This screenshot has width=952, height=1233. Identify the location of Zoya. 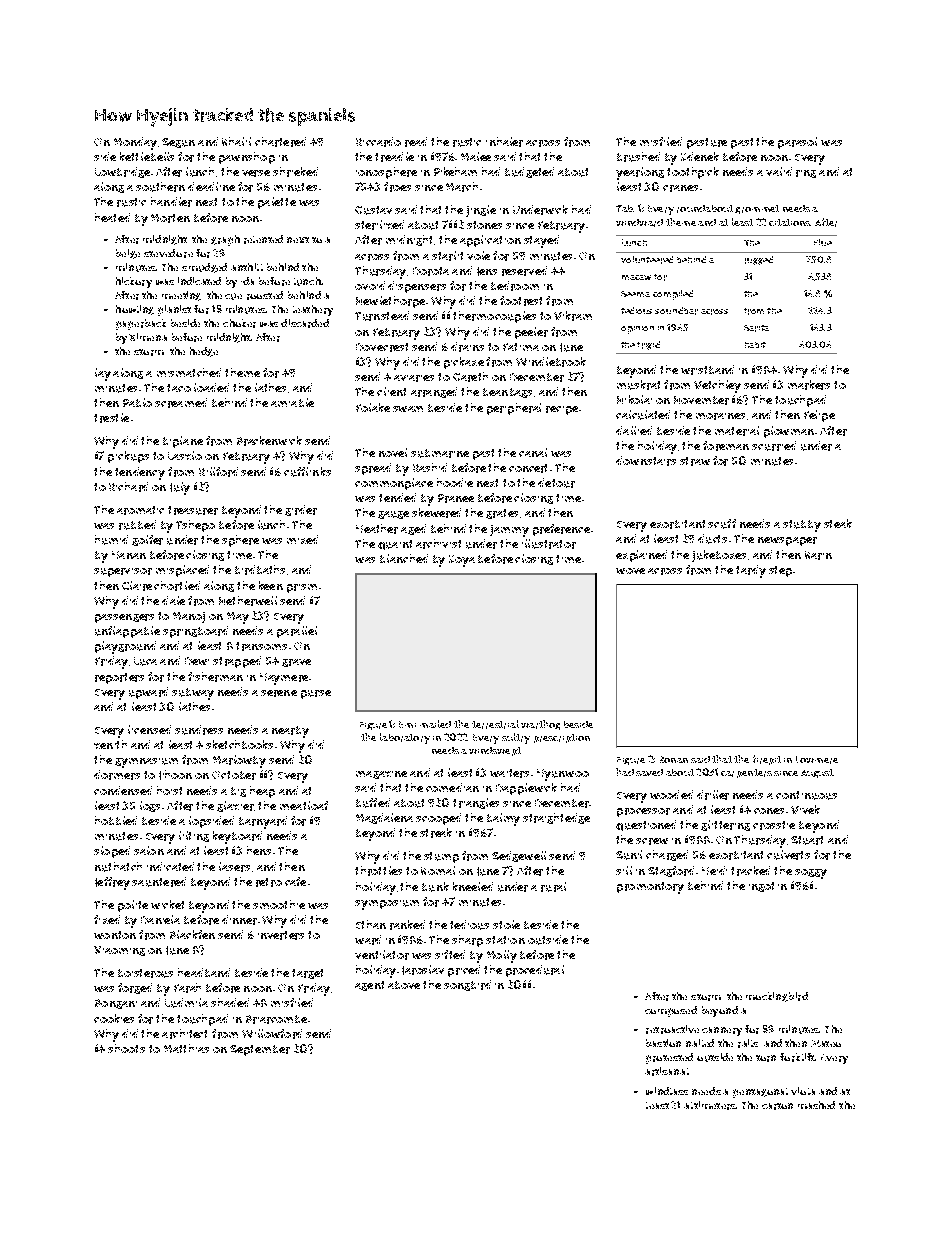
(462, 561).
